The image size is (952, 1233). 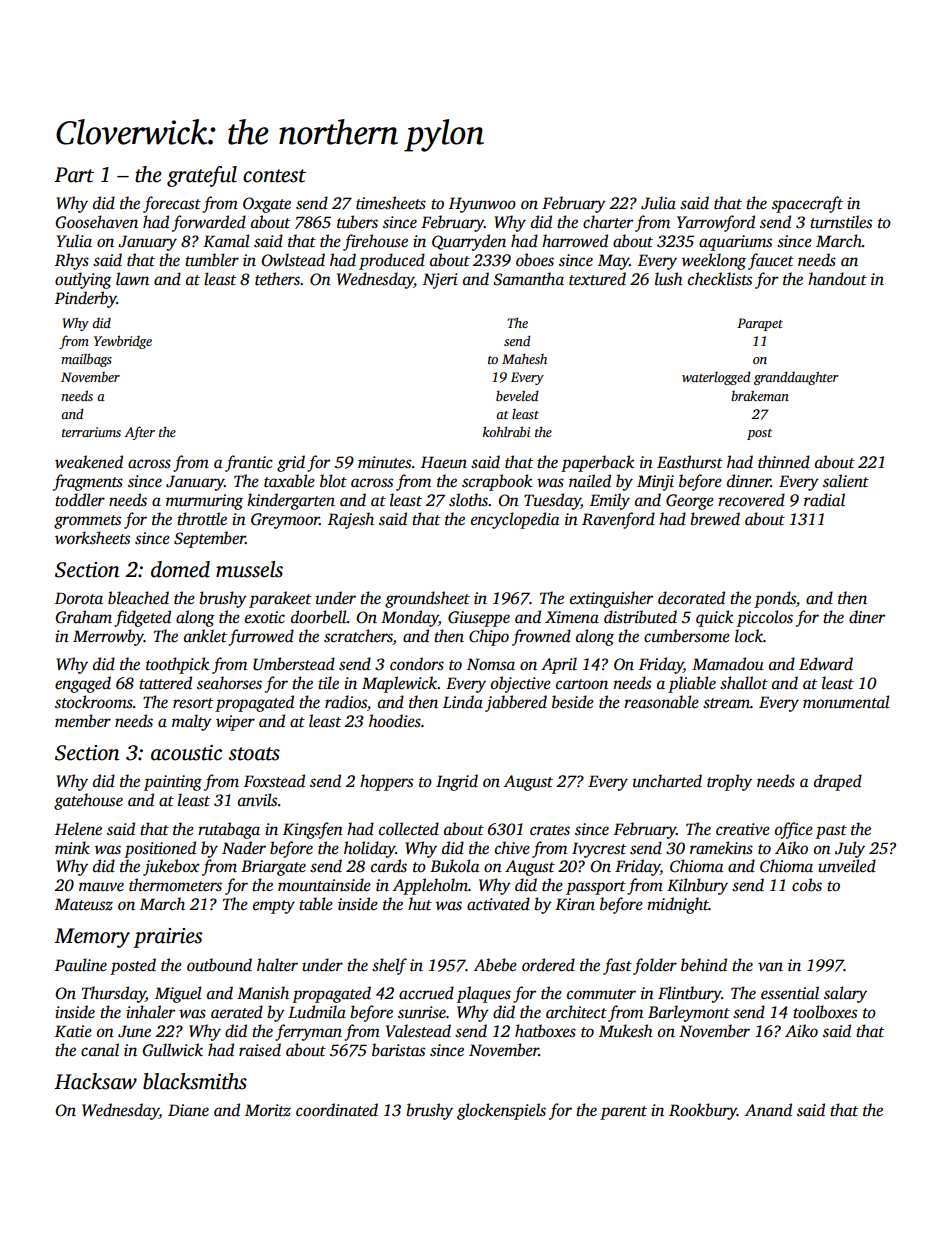 I want to click on hatboxes, so click(x=545, y=1031).
